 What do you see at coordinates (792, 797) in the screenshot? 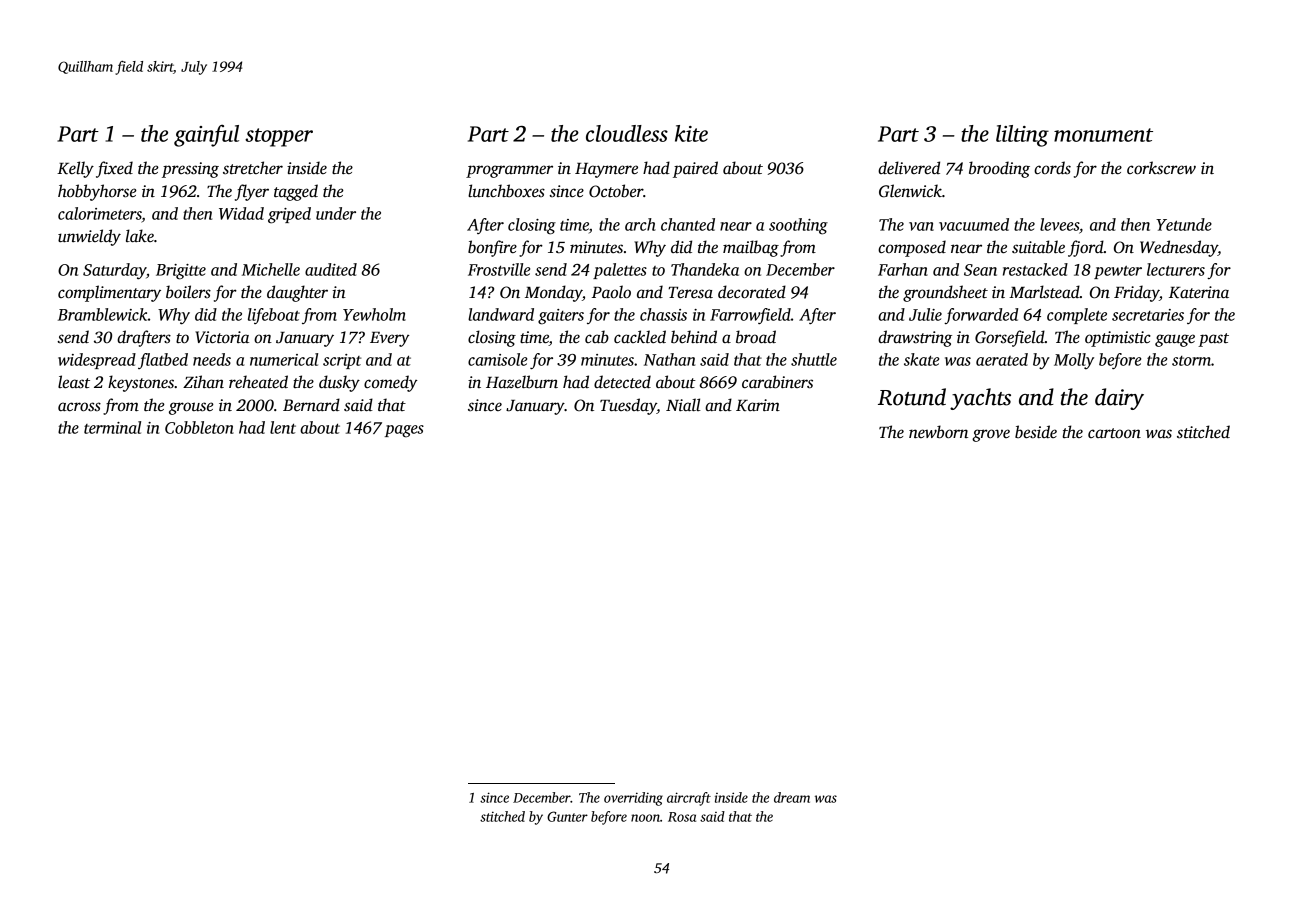
I see `dream` at bounding box center [792, 797].
